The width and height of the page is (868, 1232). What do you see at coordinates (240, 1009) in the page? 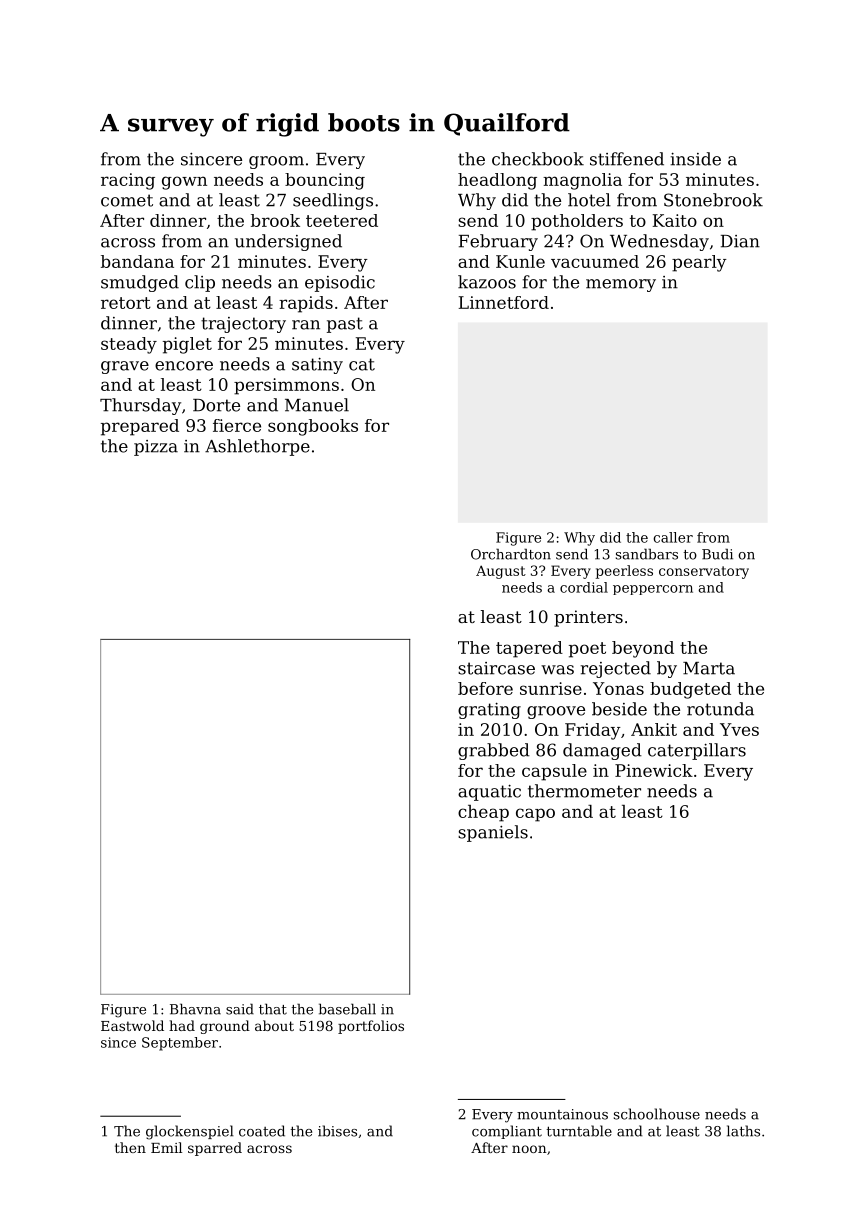
I see `said` at bounding box center [240, 1009].
